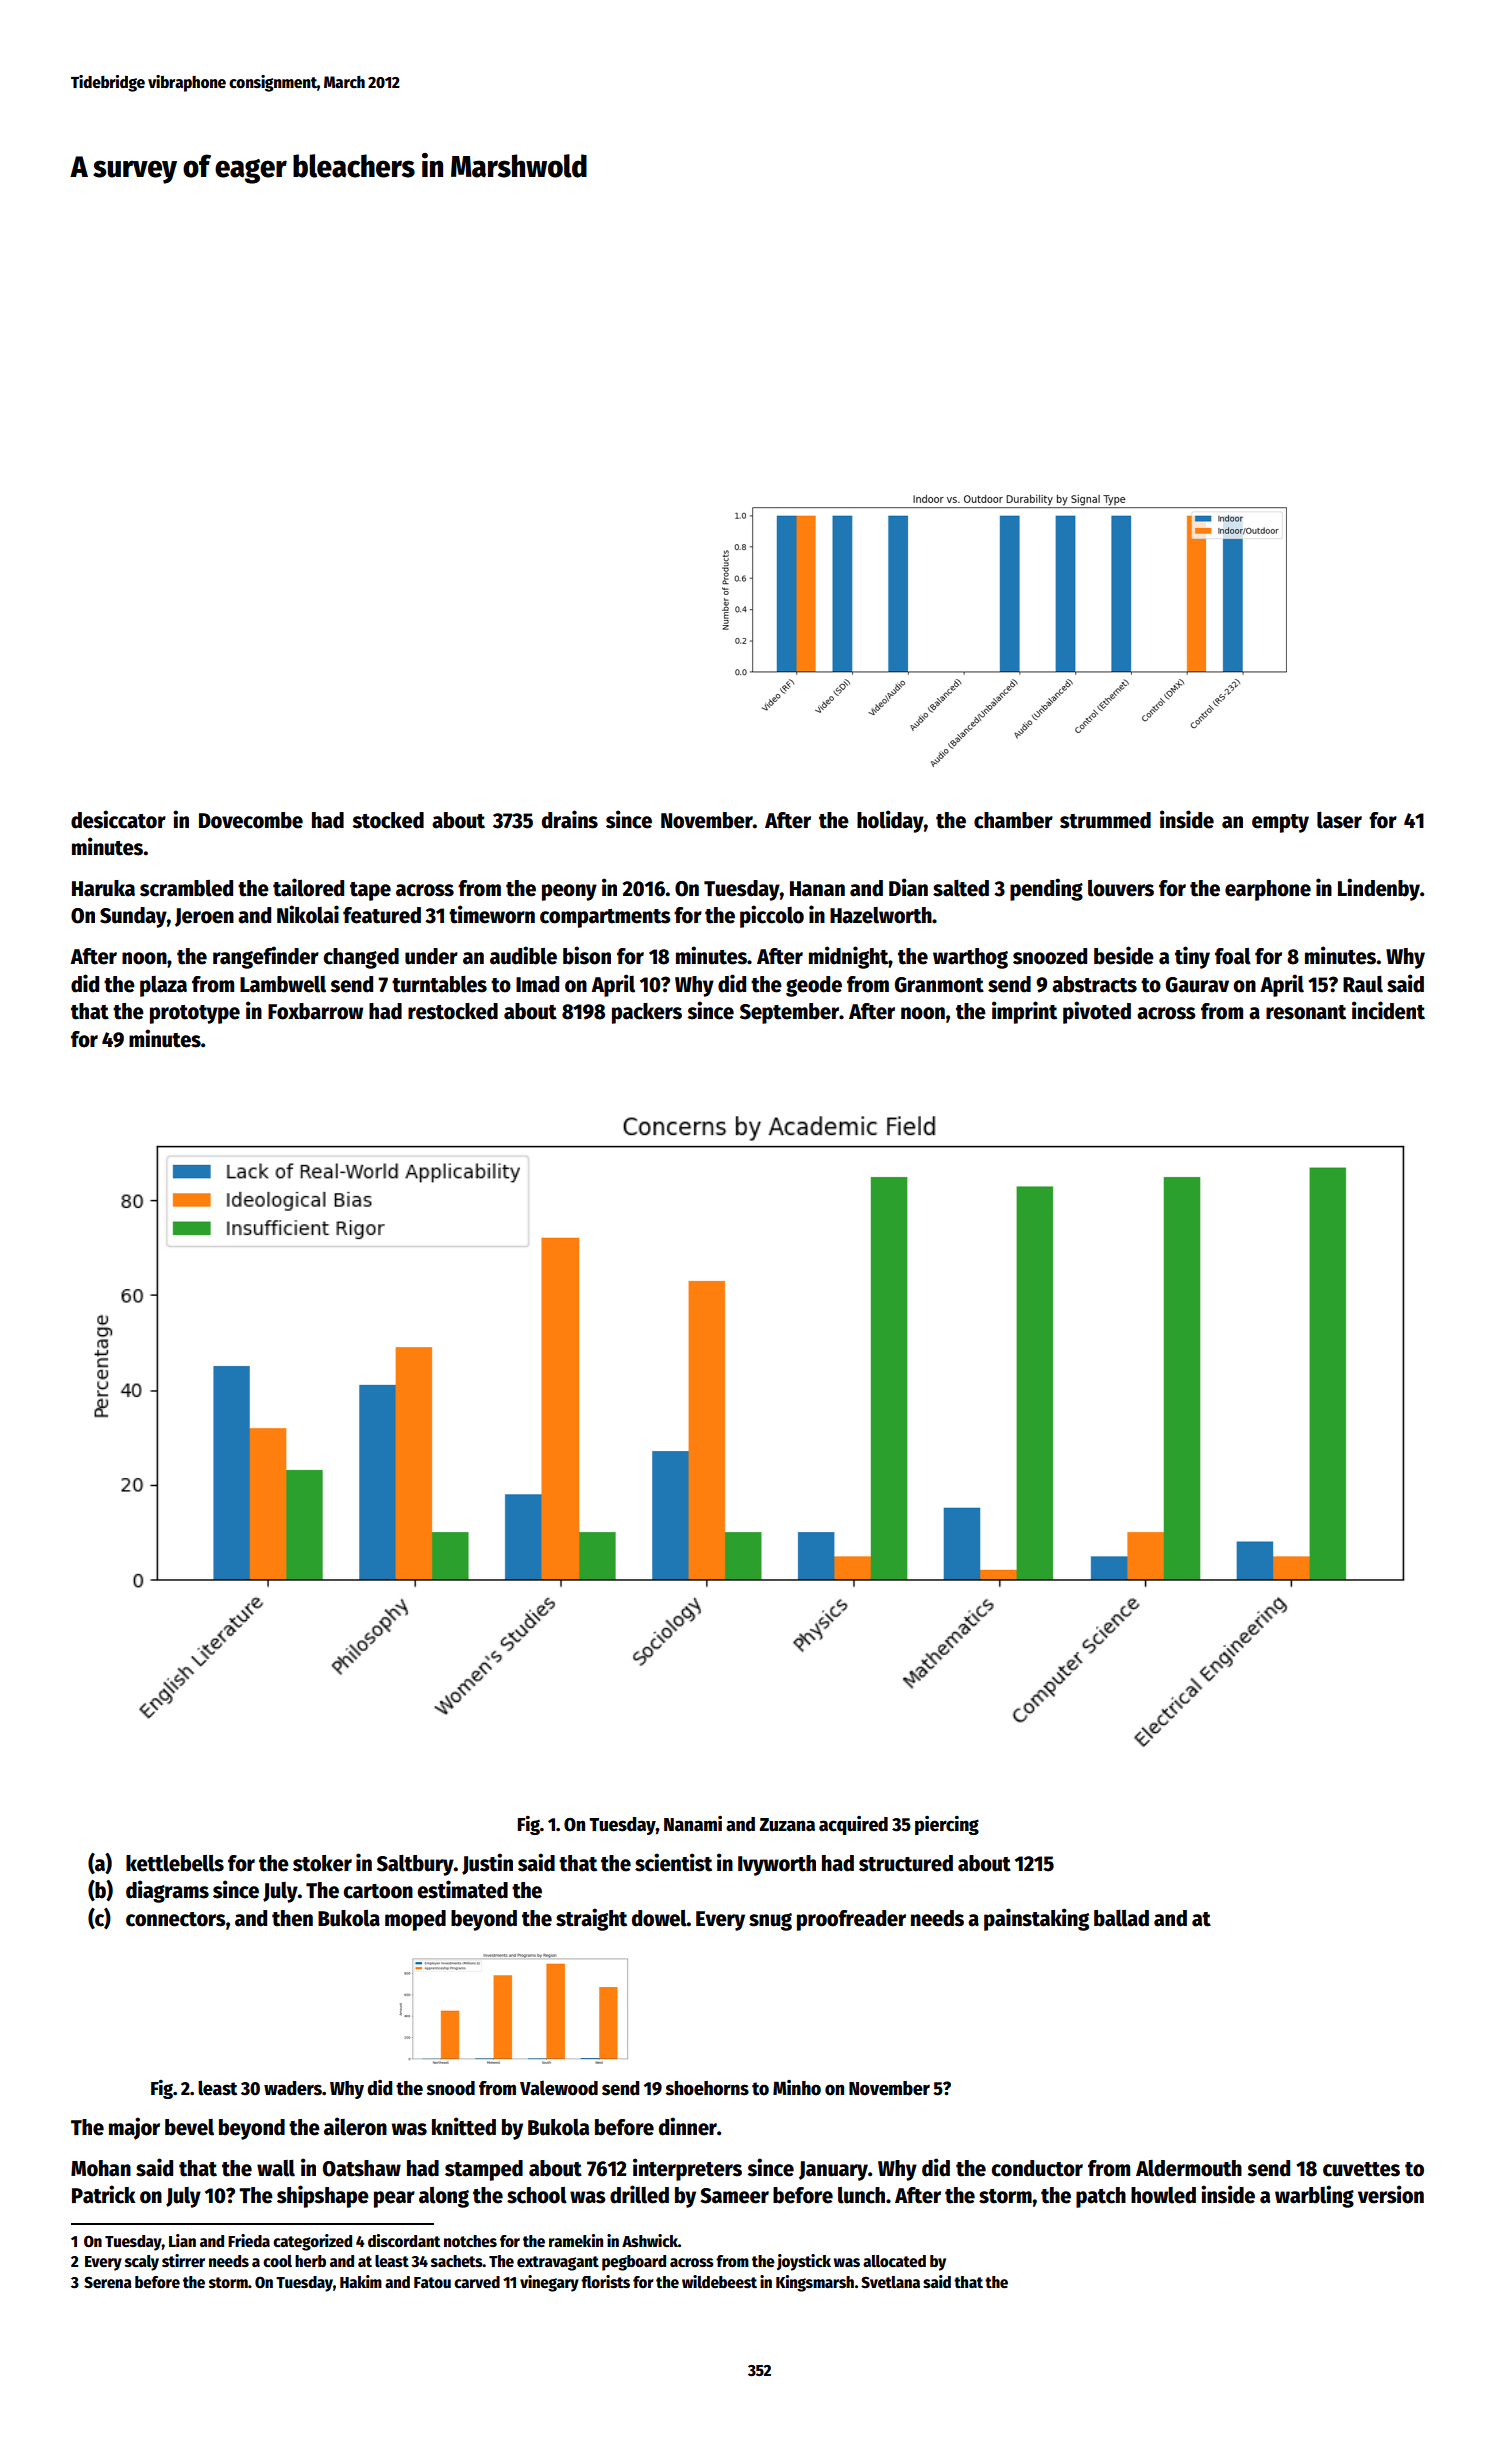 The width and height of the screenshot is (1496, 2464). Describe the element at coordinates (322, 1863) in the screenshot. I see `stoker` at that location.
